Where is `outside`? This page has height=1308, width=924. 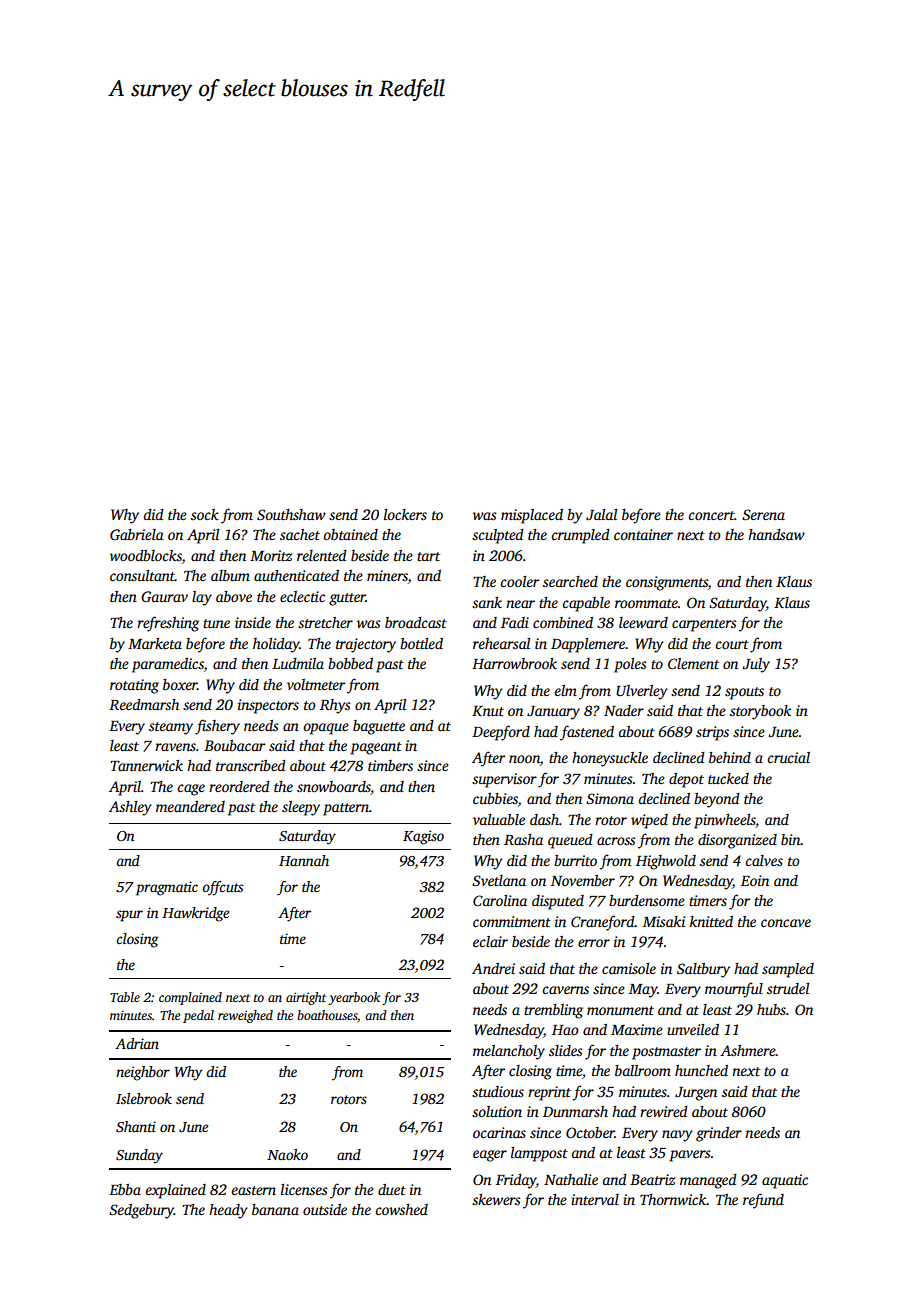
outside is located at coordinates (325, 1209).
